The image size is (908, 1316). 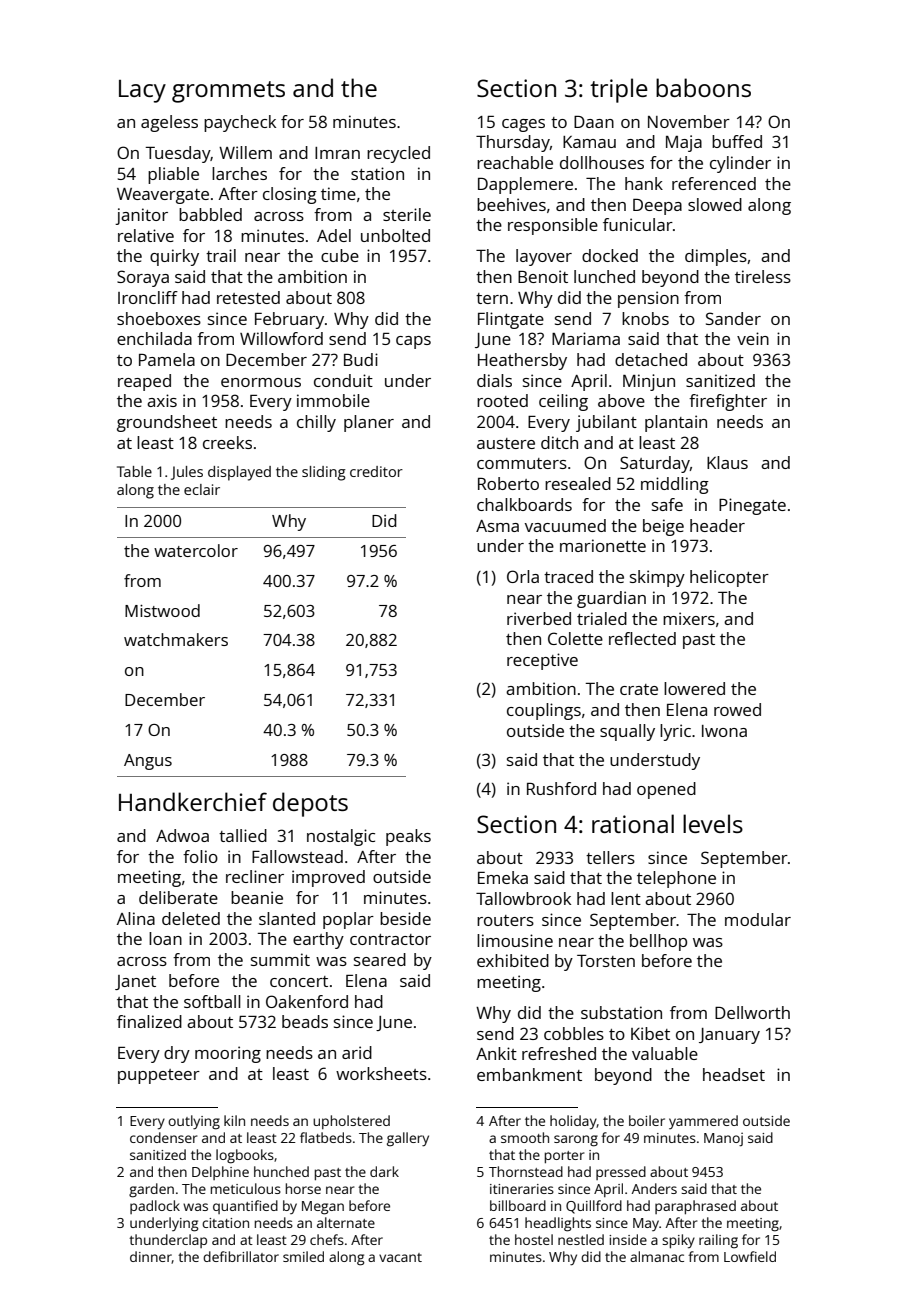 What do you see at coordinates (159, 1076) in the screenshot?
I see `puppeteer` at bounding box center [159, 1076].
